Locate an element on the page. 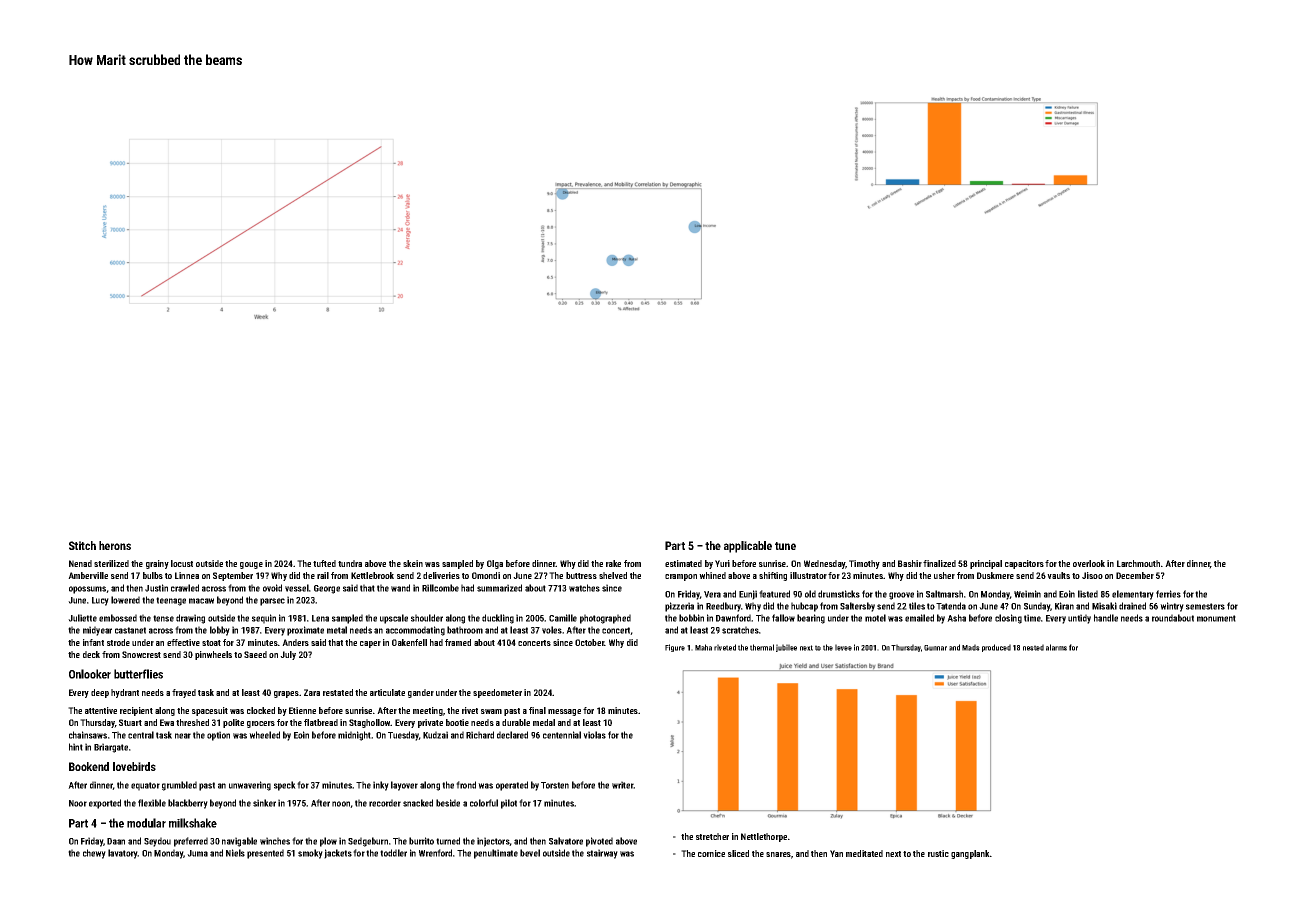 The image size is (1308, 924). Stitch is located at coordinates (82, 545).
